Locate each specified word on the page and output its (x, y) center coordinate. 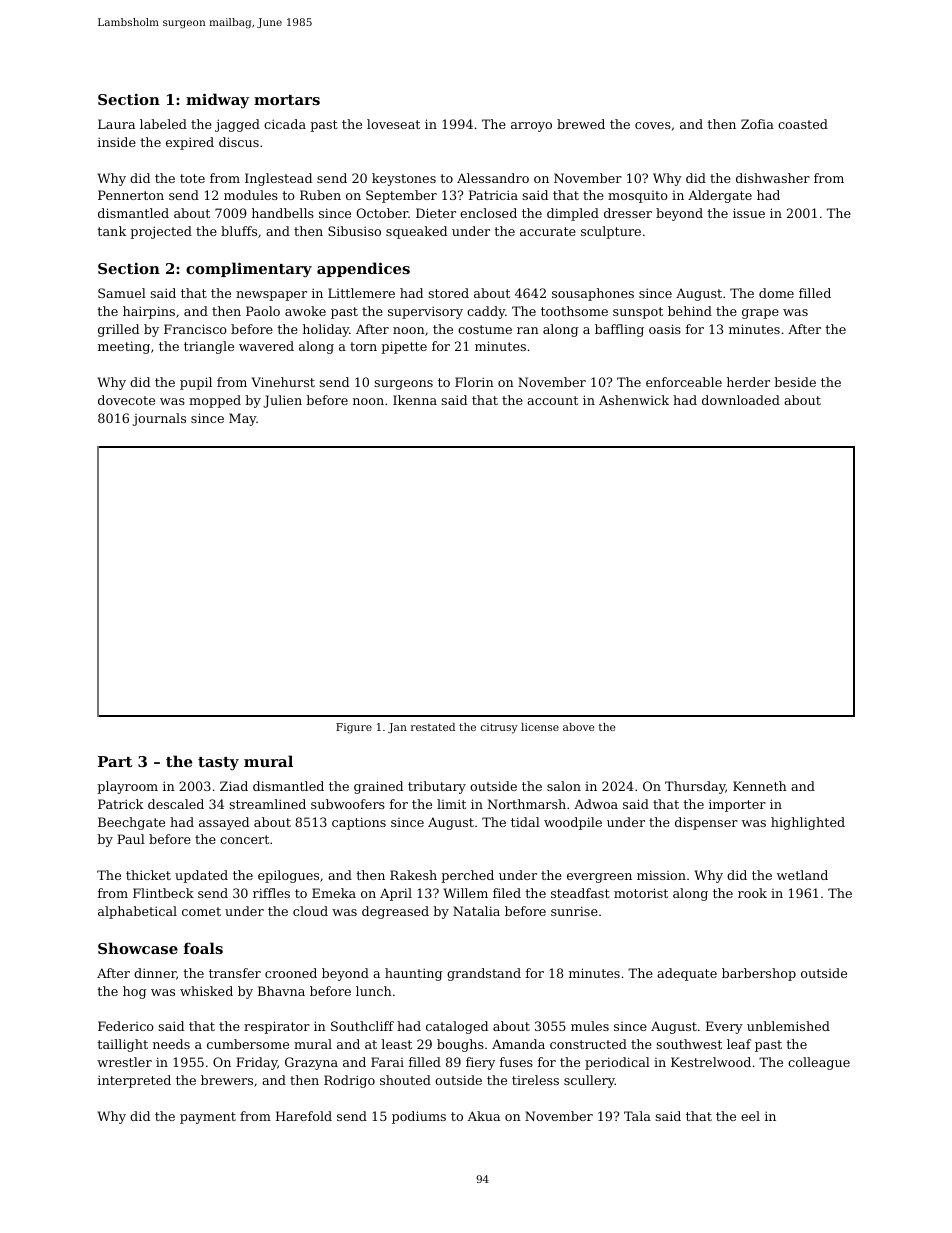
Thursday (695, 787)
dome (776, 293)
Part (115, 761)
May (242, 419)
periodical (617, 1063)
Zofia (757, 124)
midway (217, 101)
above (578, 727)
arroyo (531, 127)
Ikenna (415, 400)
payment (208, 1118)
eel (750, 1116)
